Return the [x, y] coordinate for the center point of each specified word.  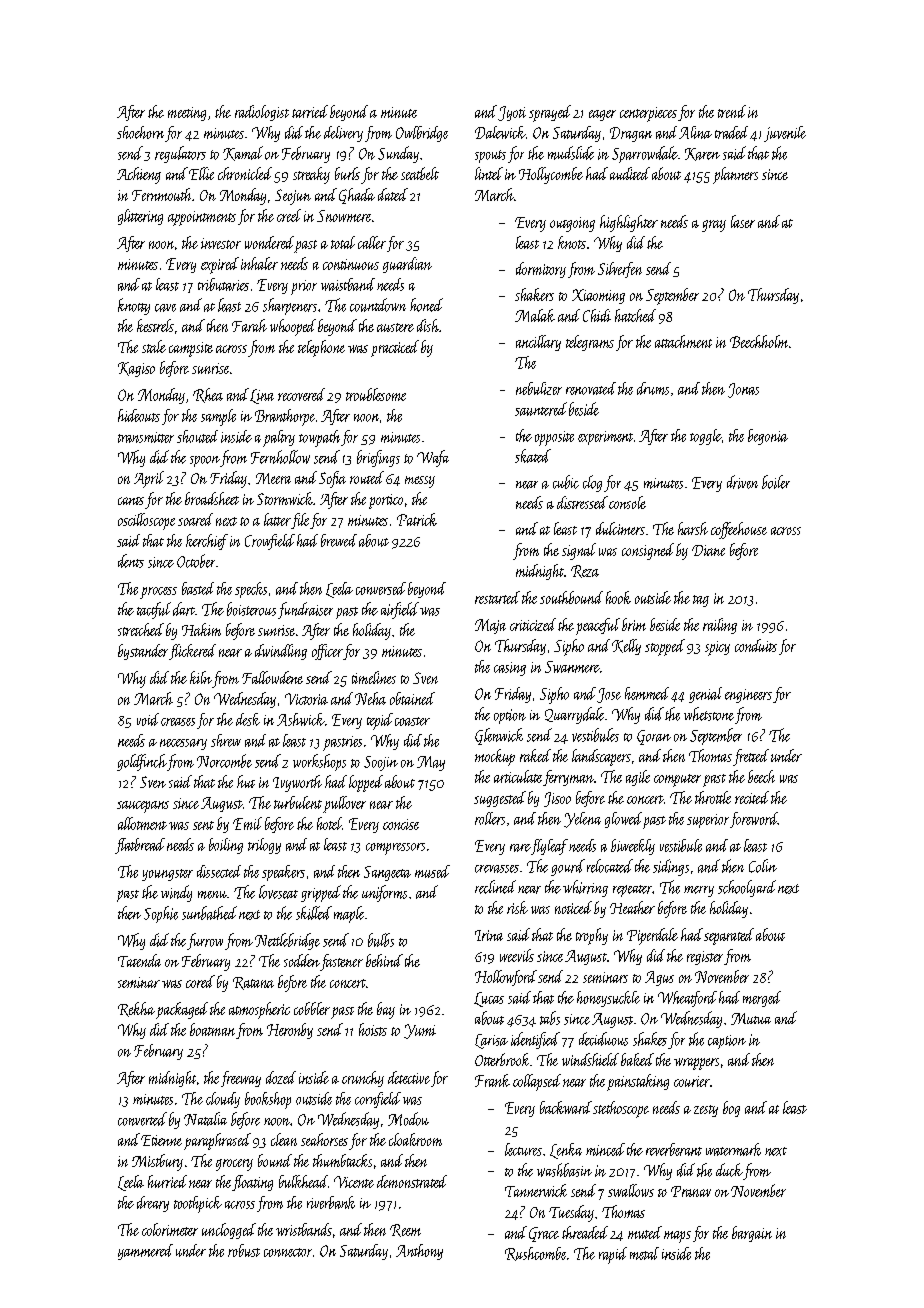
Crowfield [270, 542]
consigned [648, 551]
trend [732, 111]
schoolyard [747, 888]
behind [384, 960]
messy [420, 482]
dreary [153, 1204]
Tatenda [139, 960]
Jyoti [512, 113]
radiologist [262, 113]
